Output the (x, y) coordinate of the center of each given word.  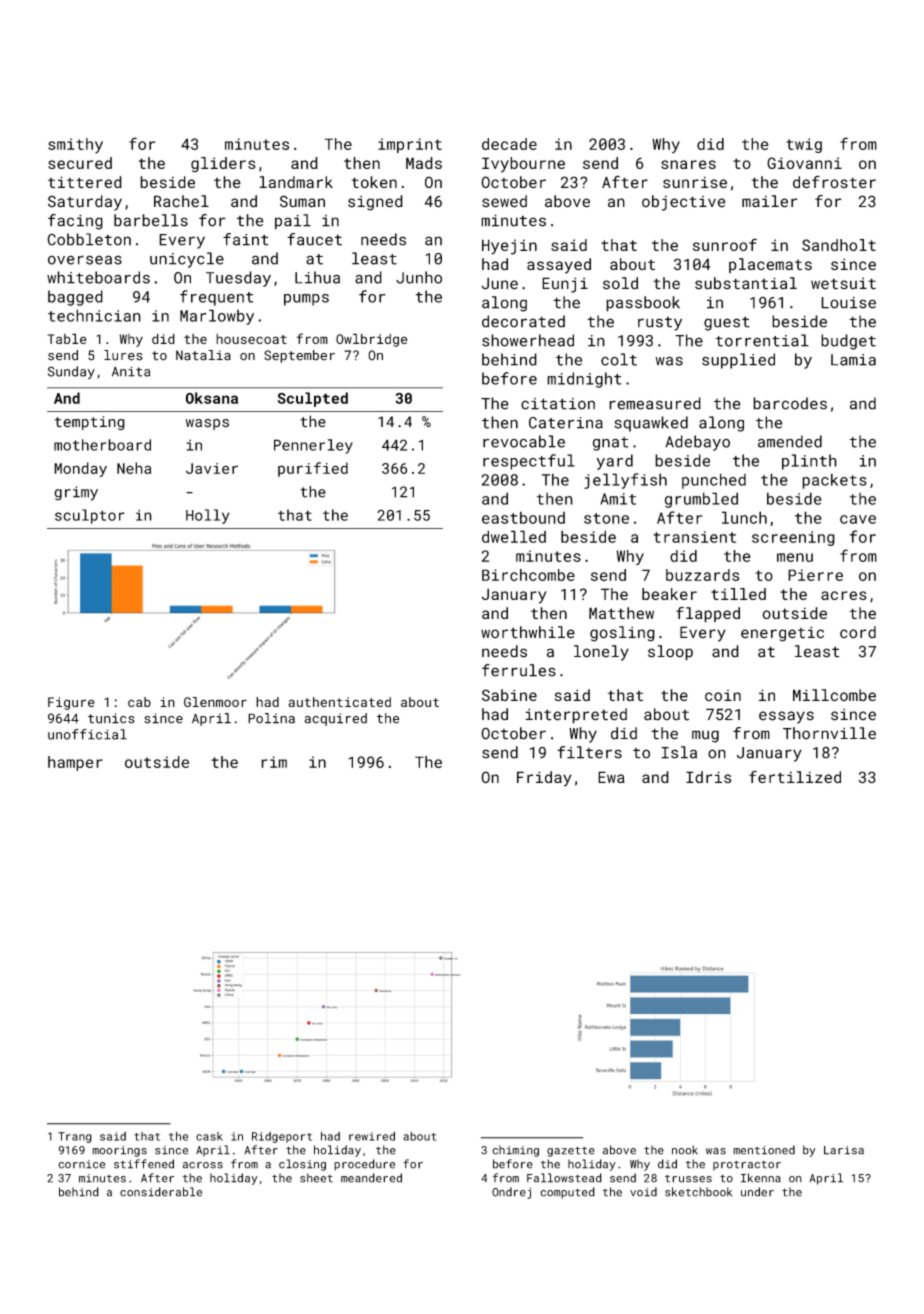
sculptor (90, 516)
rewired (372, 1136)
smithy (75, 146)
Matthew (621, 613)
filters (589, 752)
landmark (296, 182)
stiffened (144, 1164)
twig (804, 145)
